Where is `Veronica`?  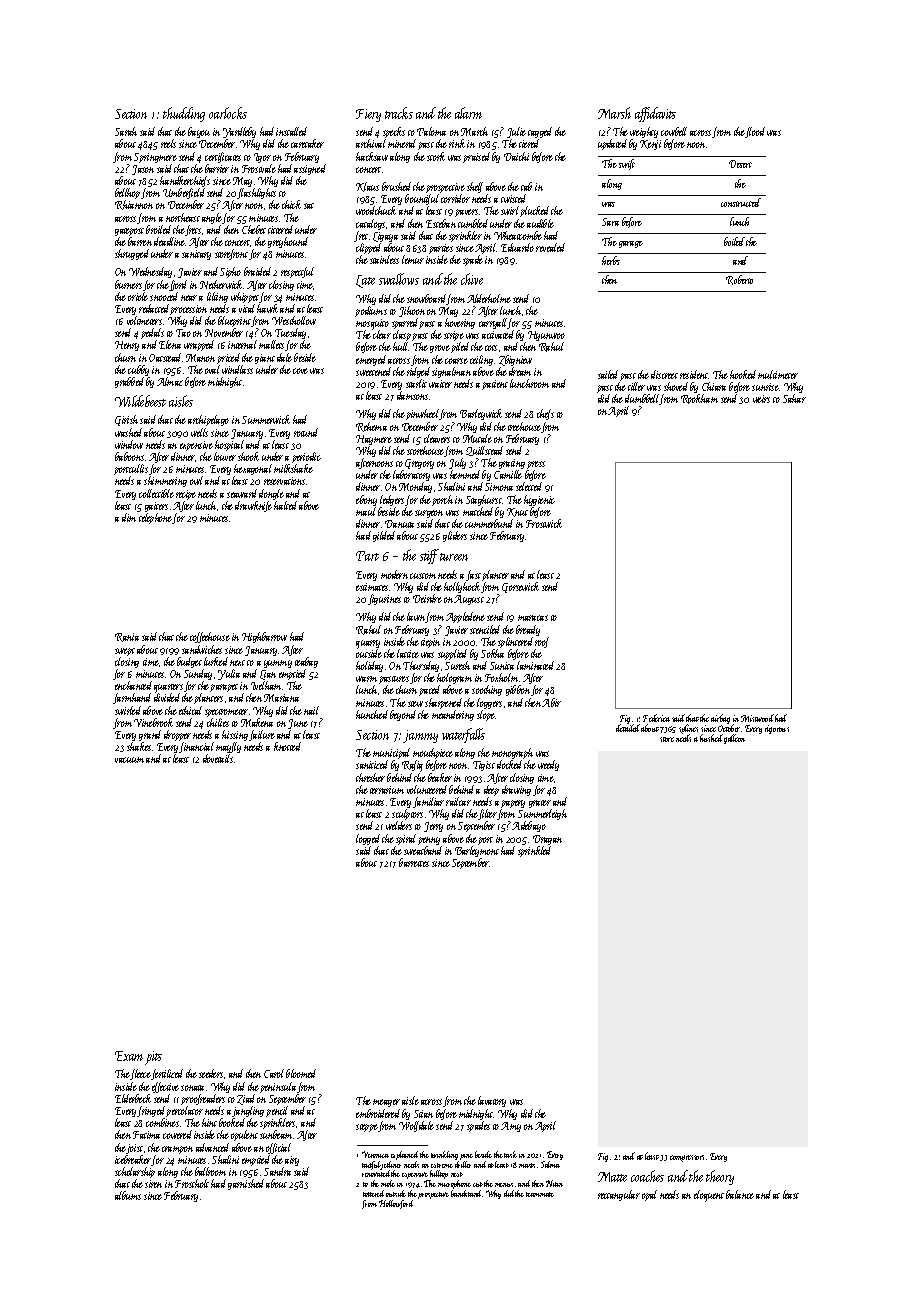 Veronica is located at coordinates (375, 1154).
